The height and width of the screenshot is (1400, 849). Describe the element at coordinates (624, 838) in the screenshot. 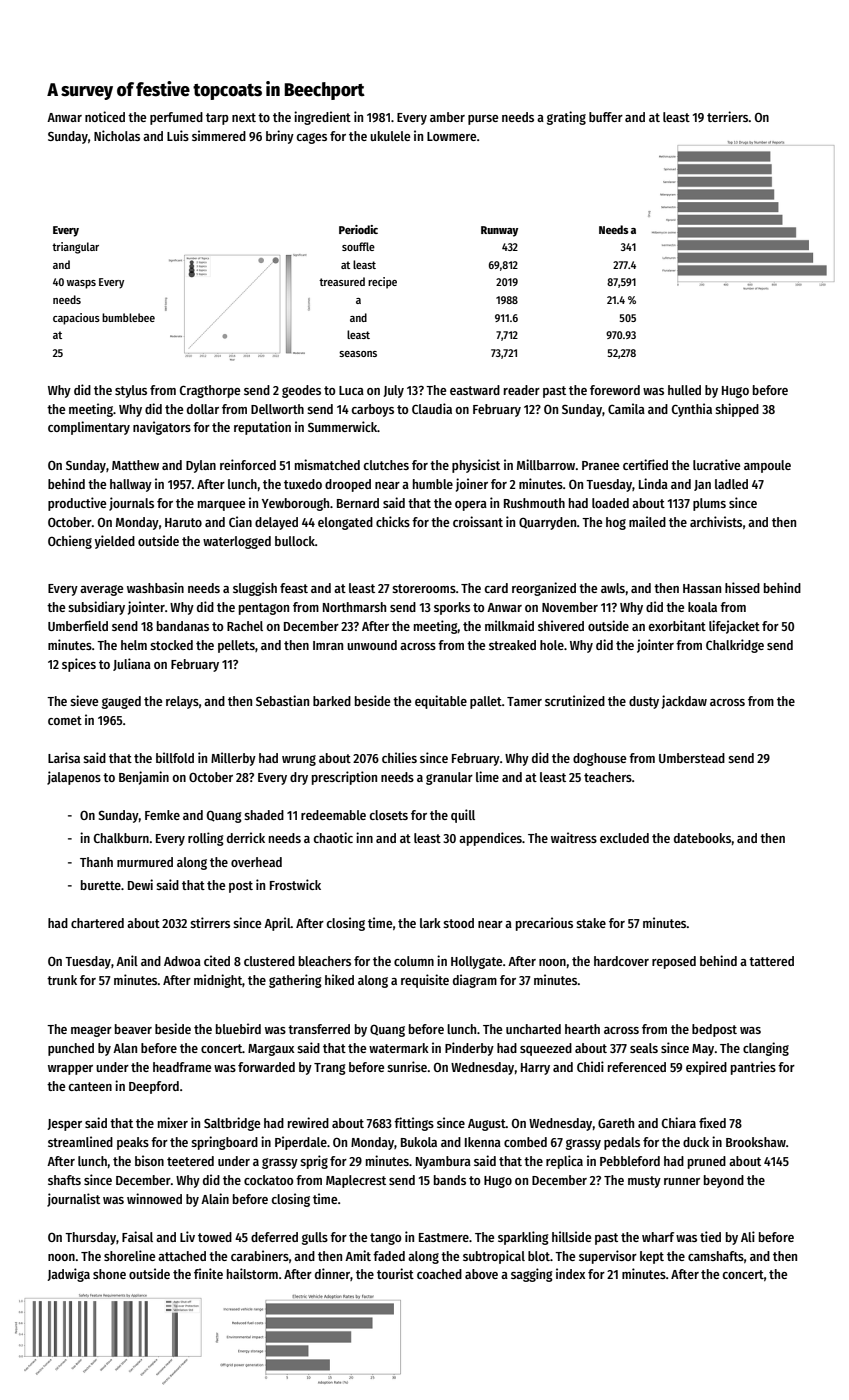

I see `excluded` at that location.
